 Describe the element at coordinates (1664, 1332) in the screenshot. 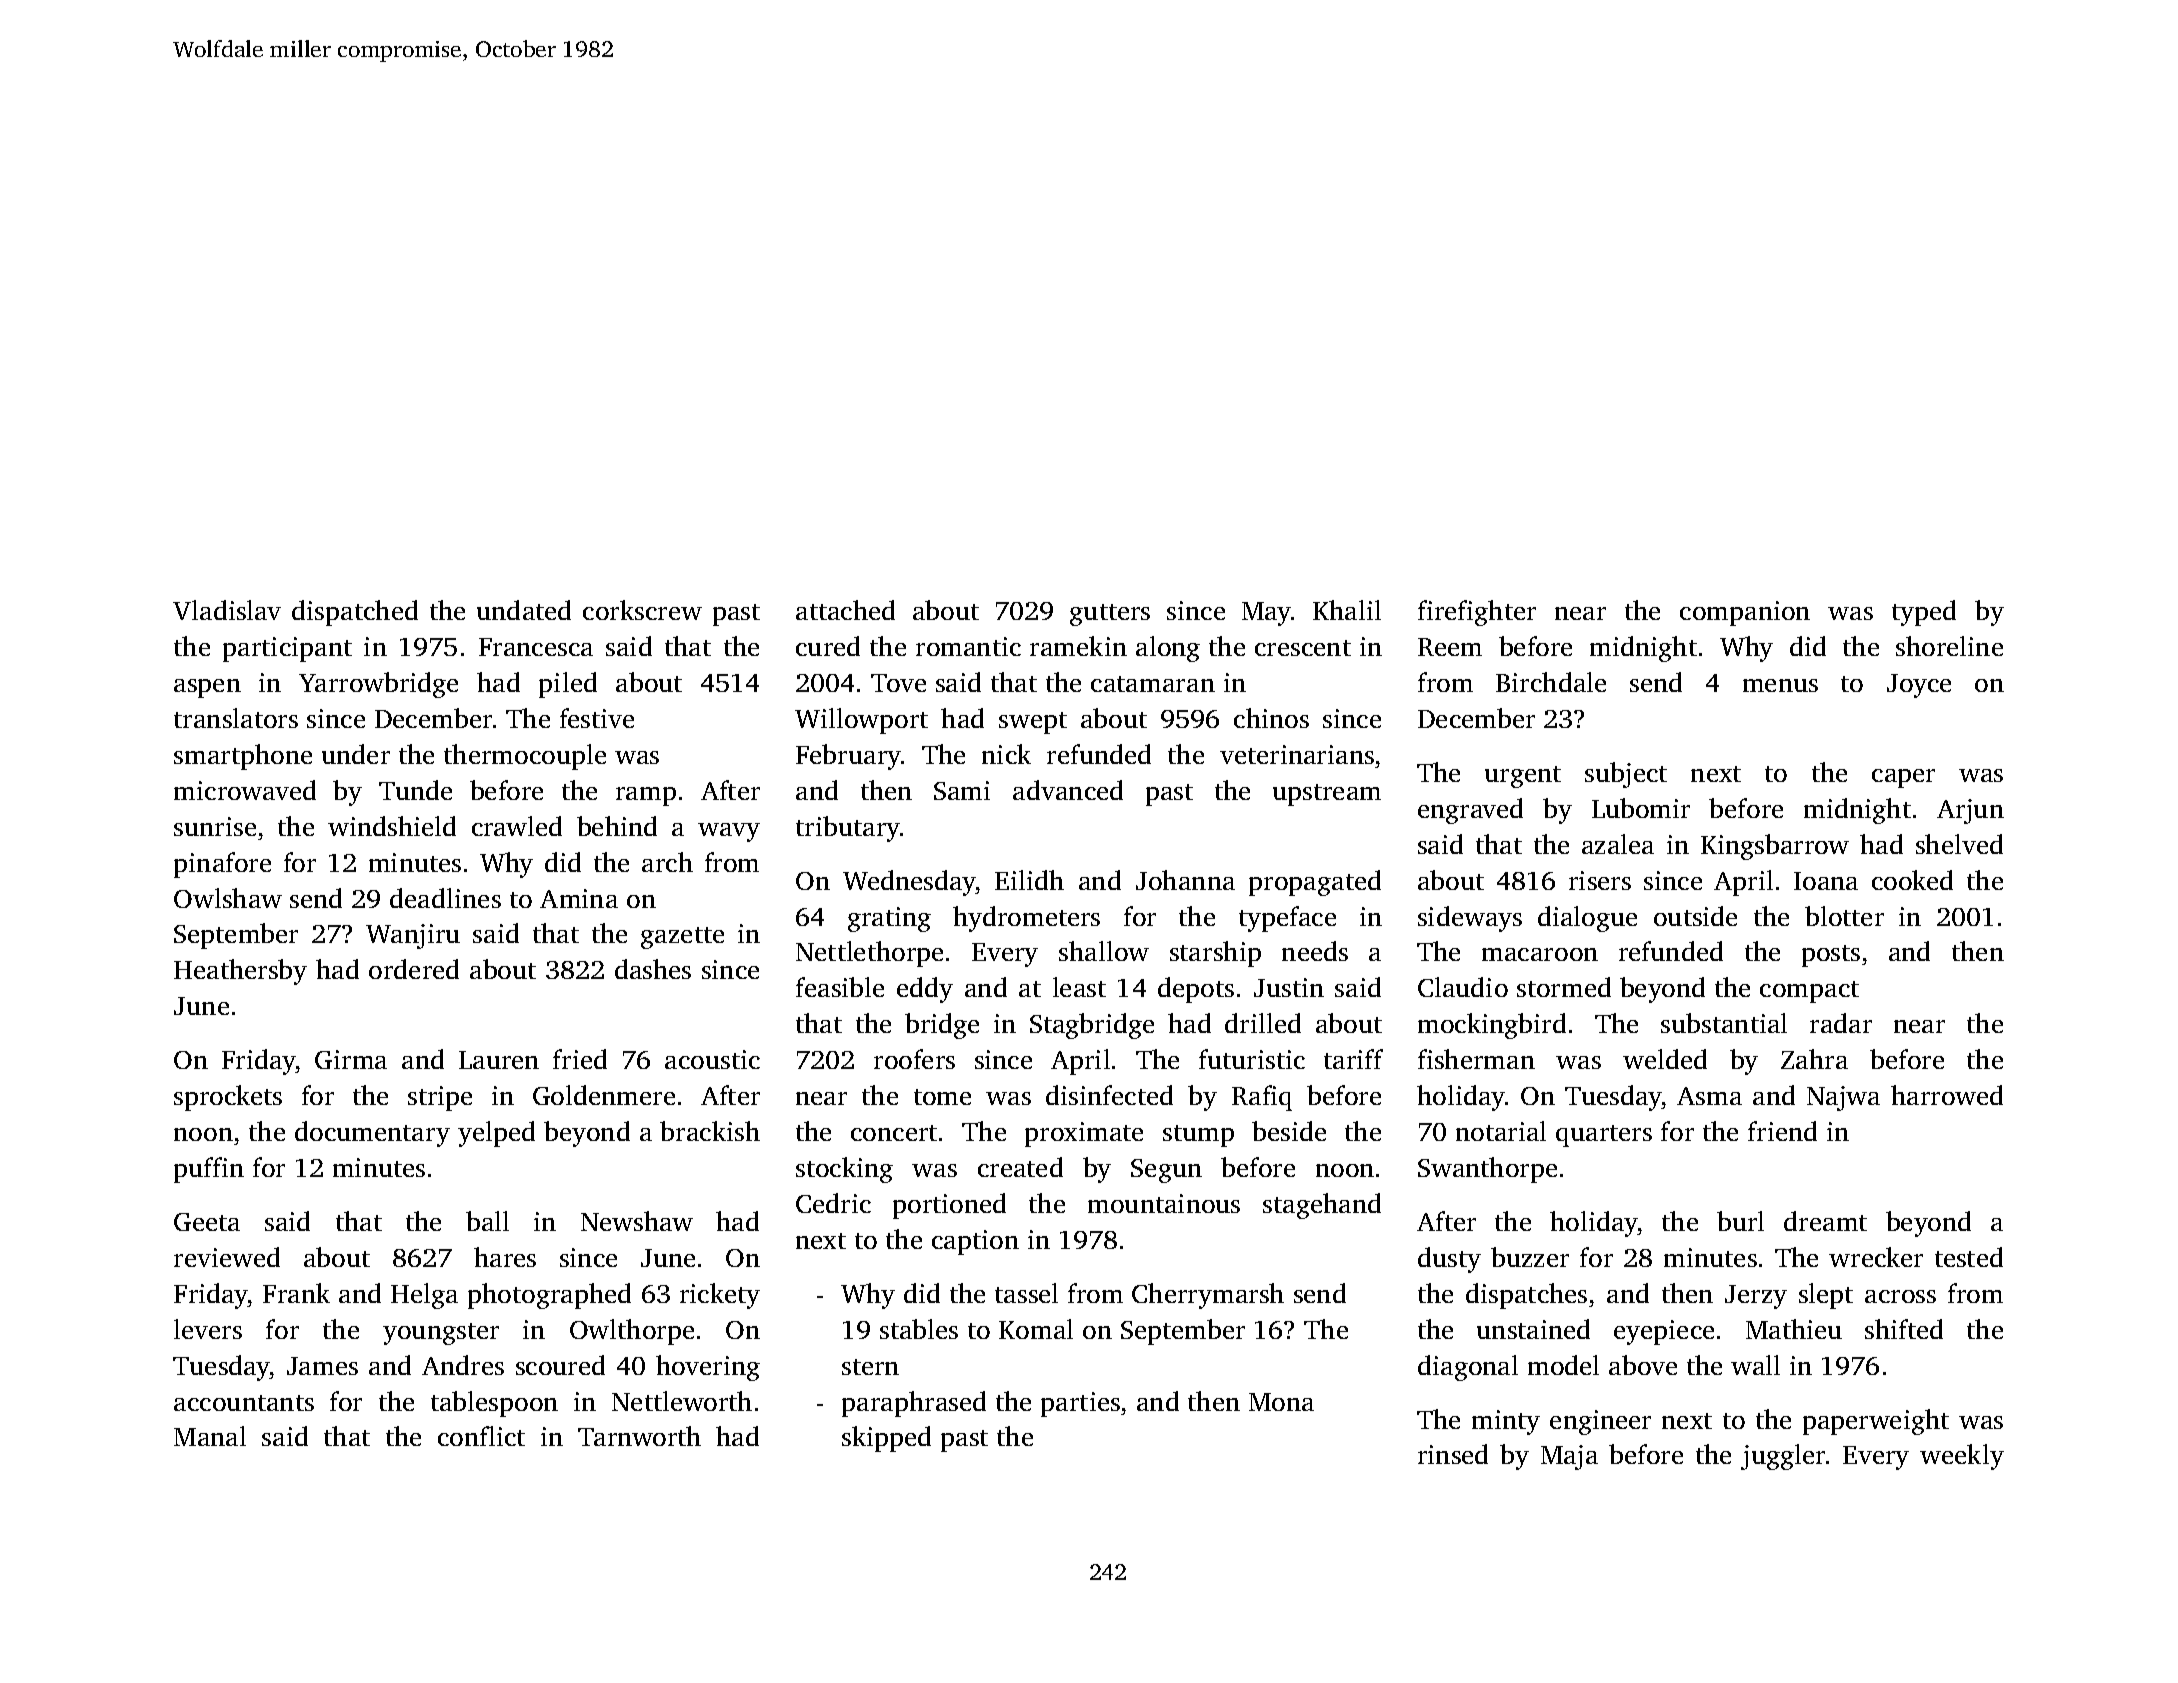

I see `eyepiece` at that location.
